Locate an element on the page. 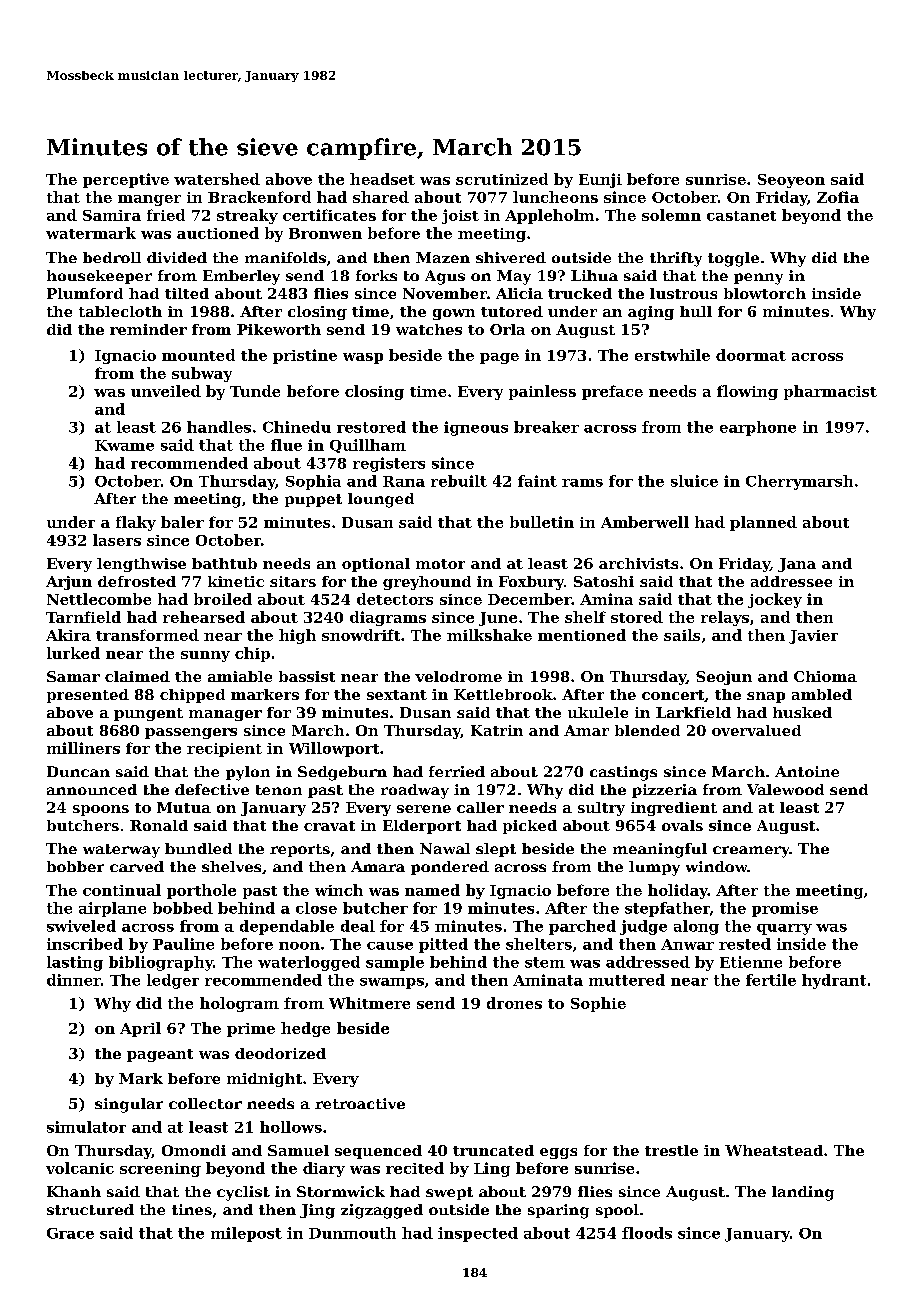 This image has height=1314, width=924. parched is located at coordinates (582, 927).
